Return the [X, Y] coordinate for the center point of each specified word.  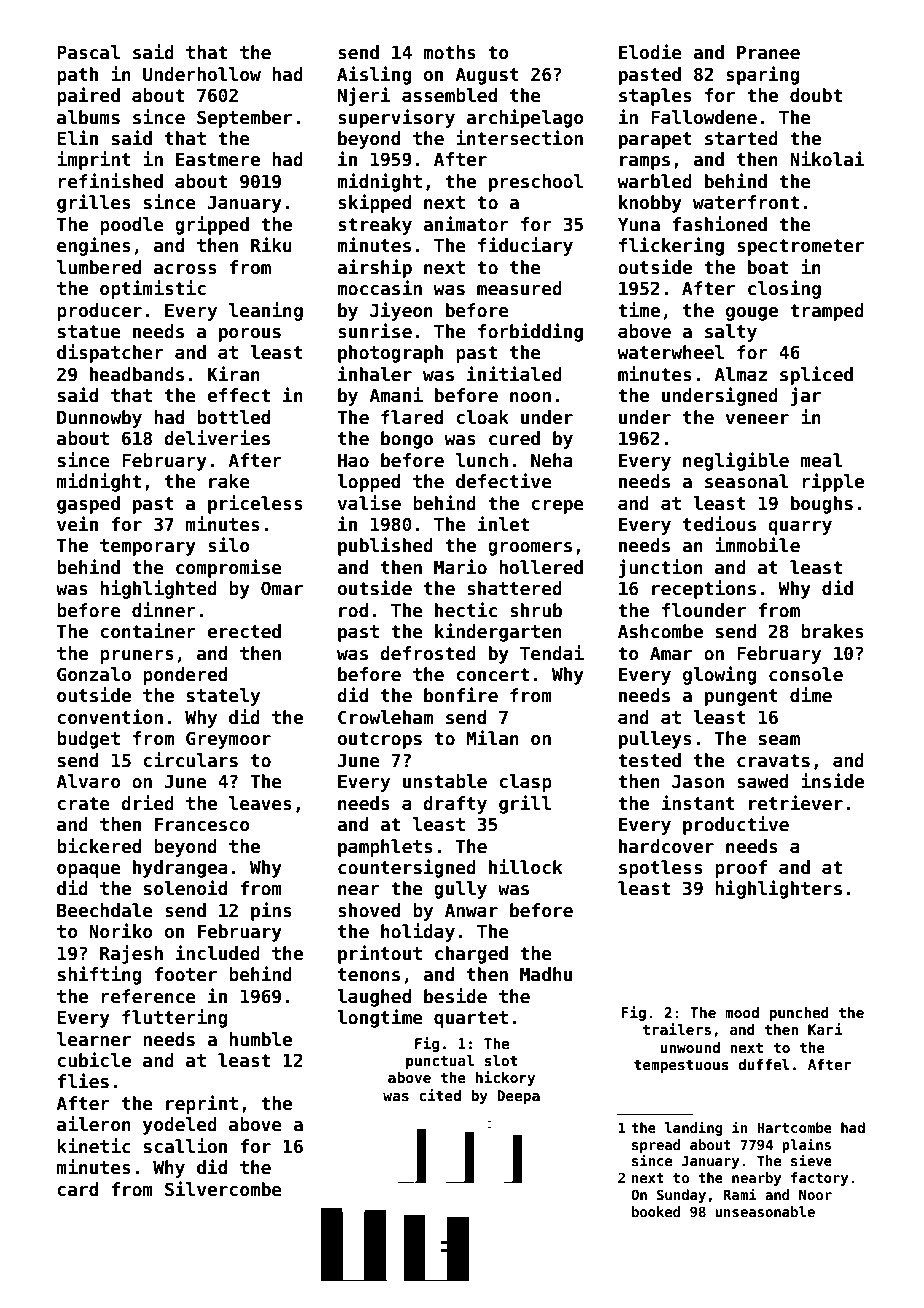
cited [440, 1095]
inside [832, 781]
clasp [525, 783]
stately [223, 697]
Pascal [88, 52]
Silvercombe [223, 1189]
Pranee [768, 53]
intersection [519, 138]
